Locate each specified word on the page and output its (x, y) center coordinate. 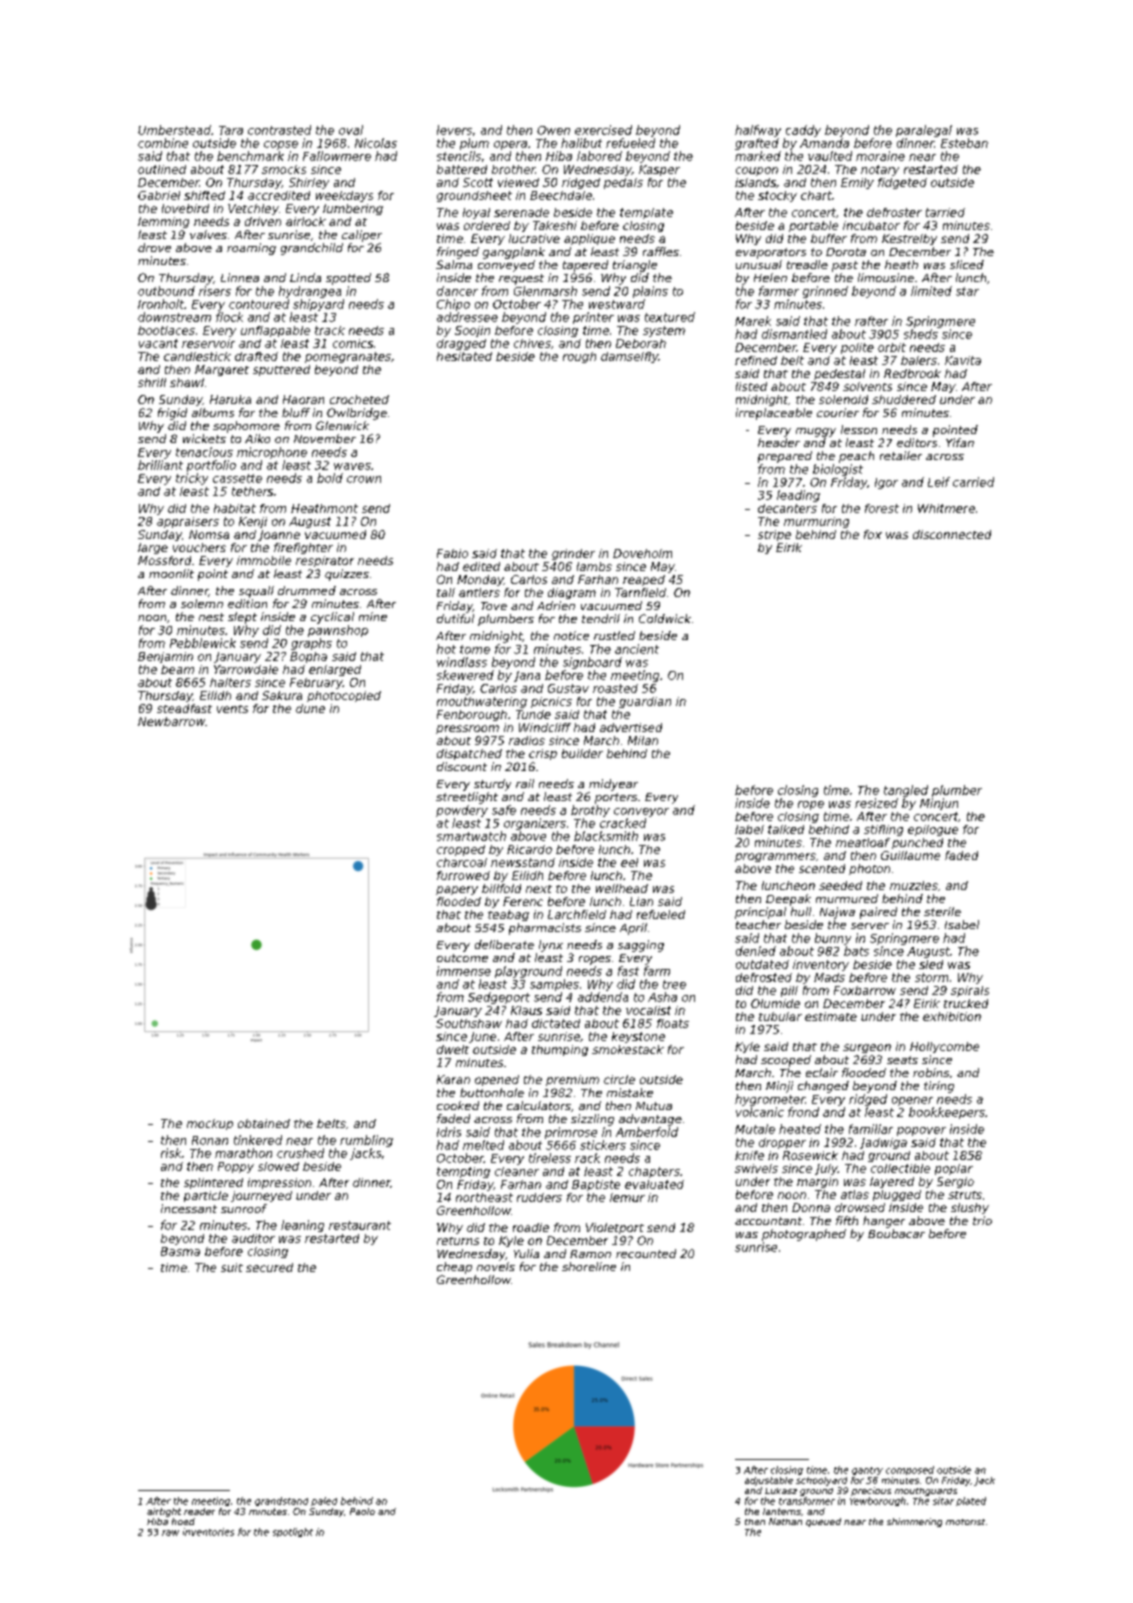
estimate (831, 1016)
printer (593, 318)
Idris (449, 1132)
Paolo (362, 1511)
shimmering (914, 1522)
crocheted (359, 399)
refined (756, 360)
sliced (967, 264)
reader (199, 1511)
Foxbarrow (865, 990)
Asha (662, 997)
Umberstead (174, 130)
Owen (553, 130)
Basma (180, 1251)
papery (457, 890)
